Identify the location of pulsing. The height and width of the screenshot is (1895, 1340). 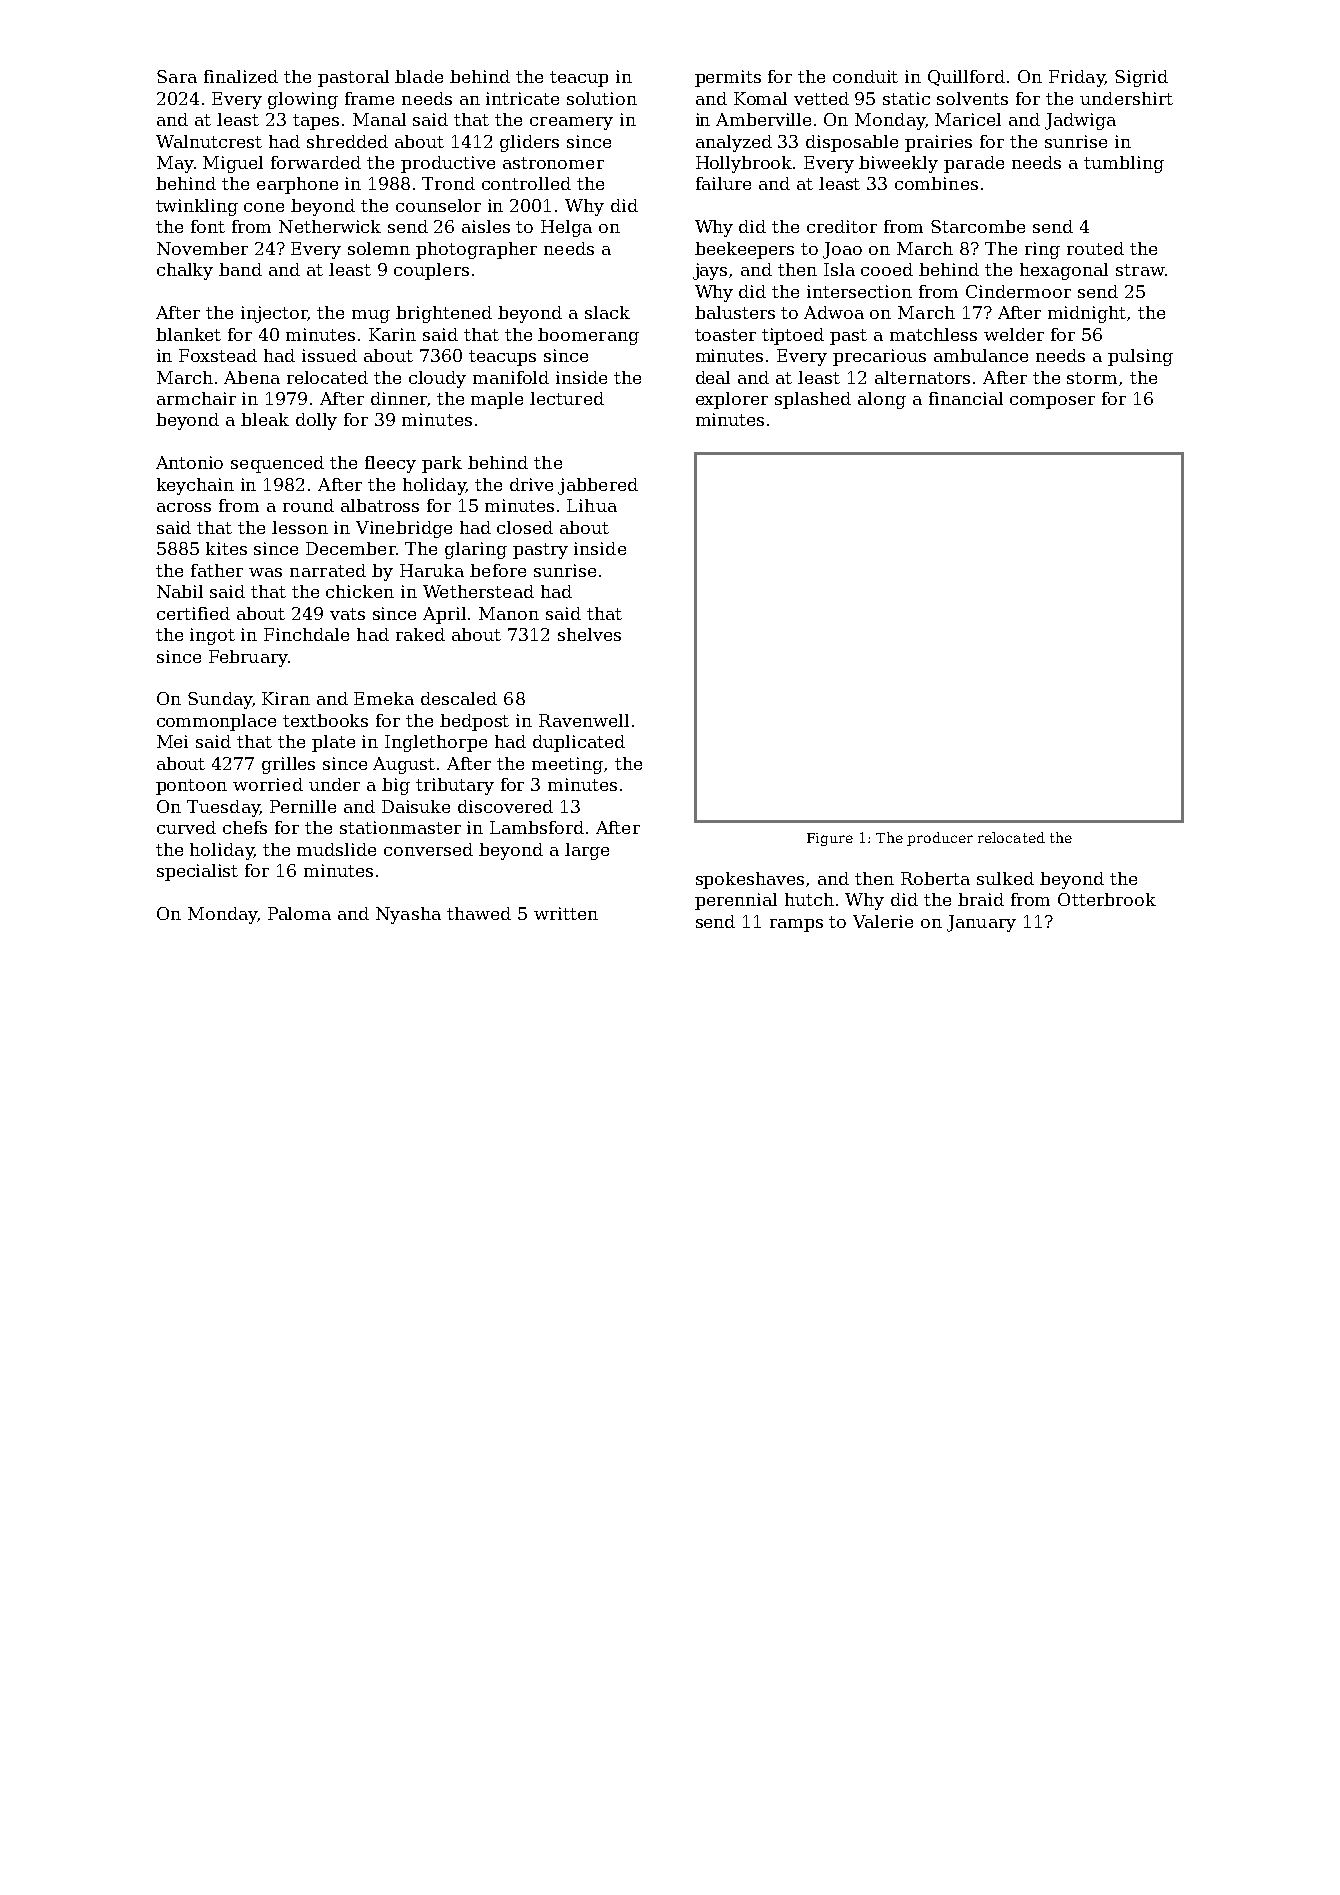
(1140, 357).
